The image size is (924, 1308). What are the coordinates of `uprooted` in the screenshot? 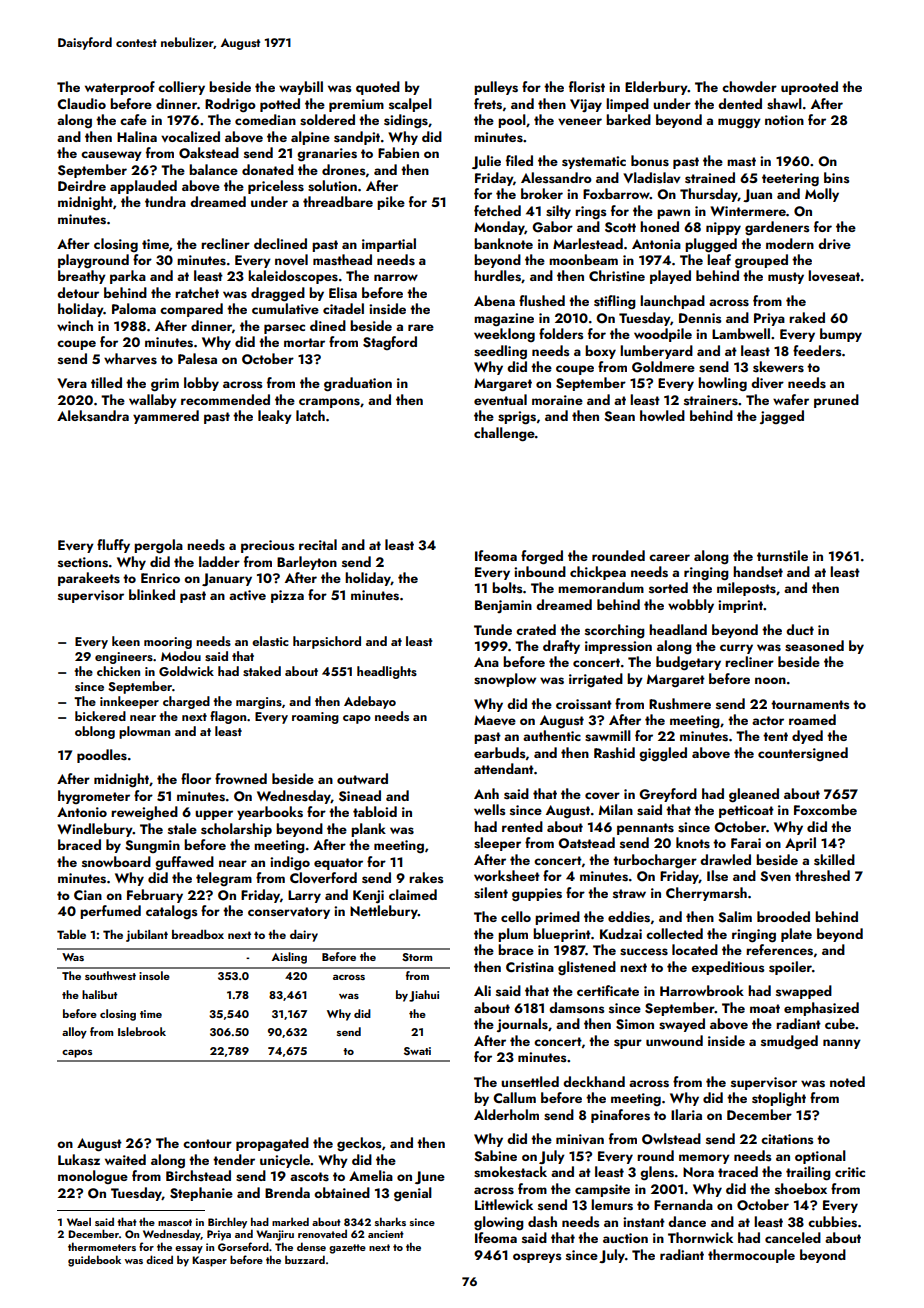 It's located at (809, 88).
